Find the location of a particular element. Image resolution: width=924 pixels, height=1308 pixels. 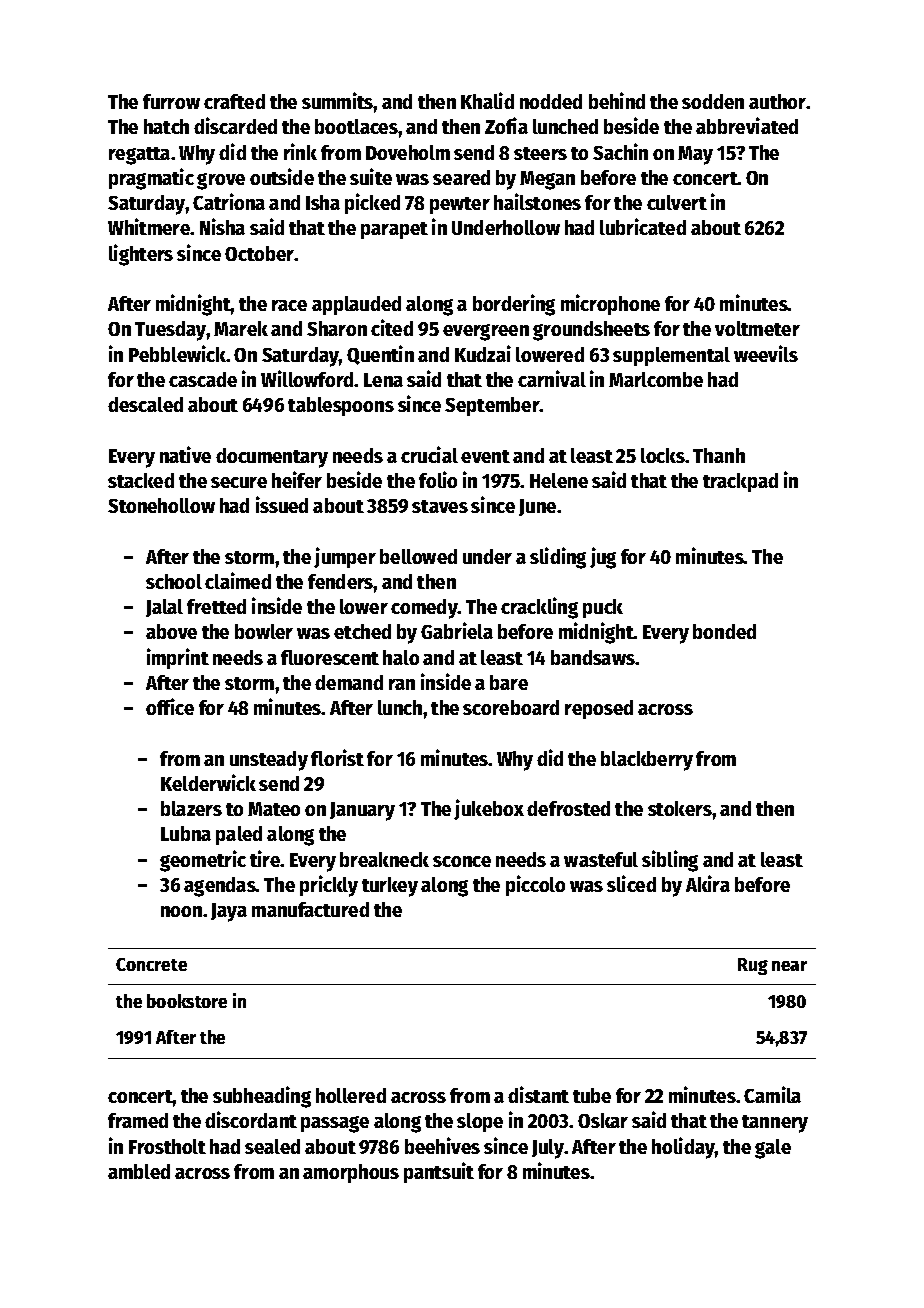

furrow is located at coordinates (171, 101).
